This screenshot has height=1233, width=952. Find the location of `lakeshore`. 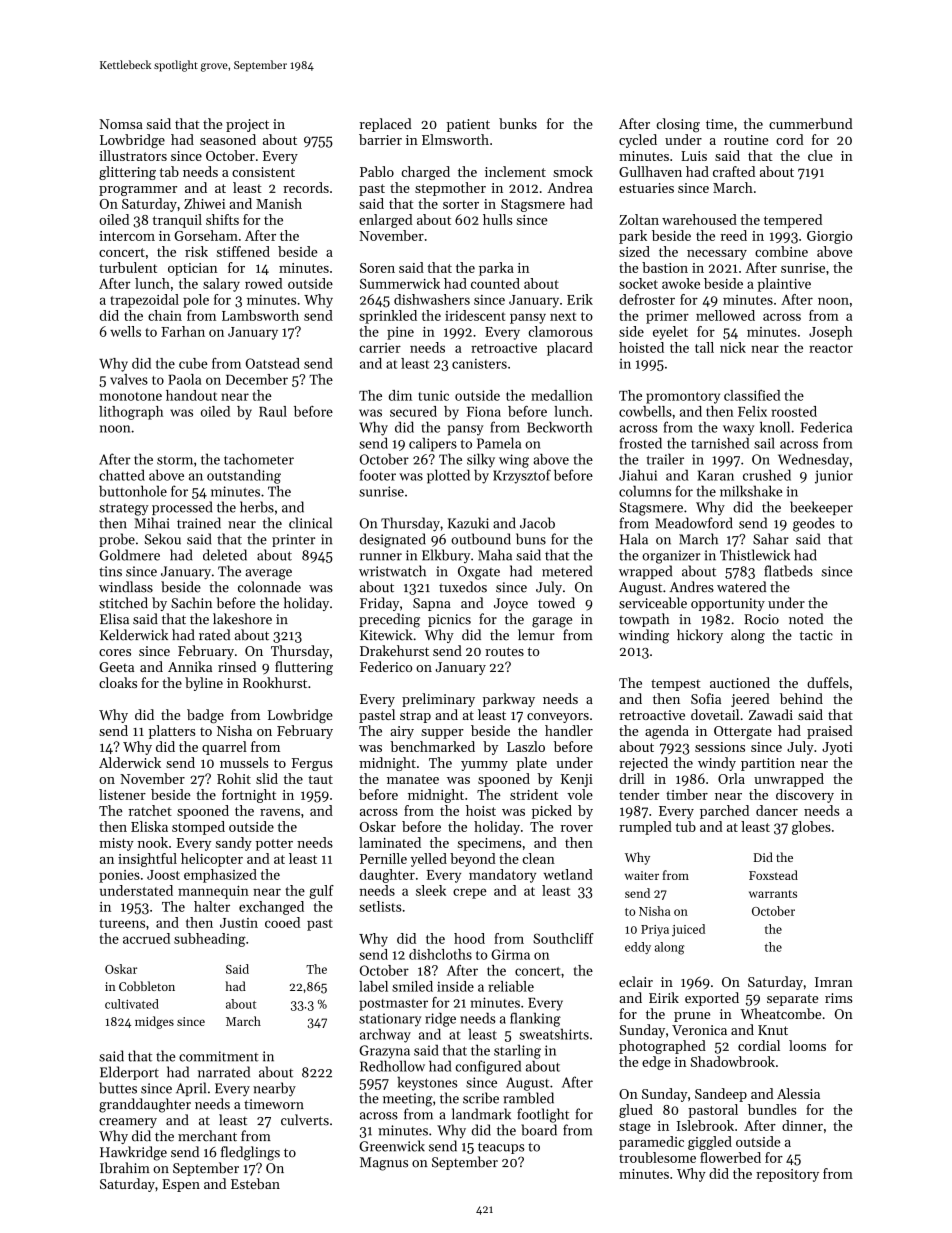

lakeshore is located at coordinates (242, 619).
